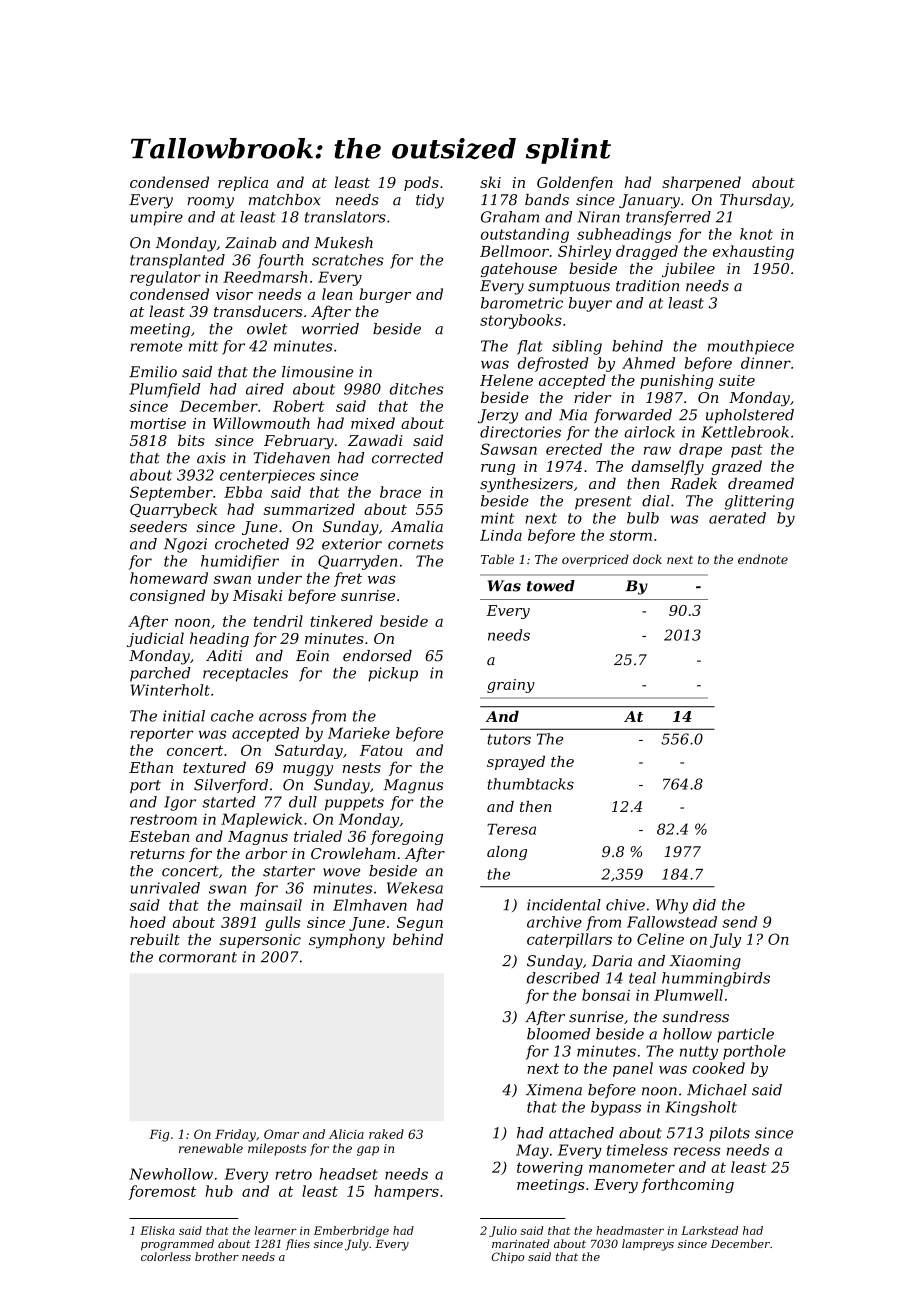  Describe the element at coordinates (359, 733) in the page. I see `Marieke` at that location.
